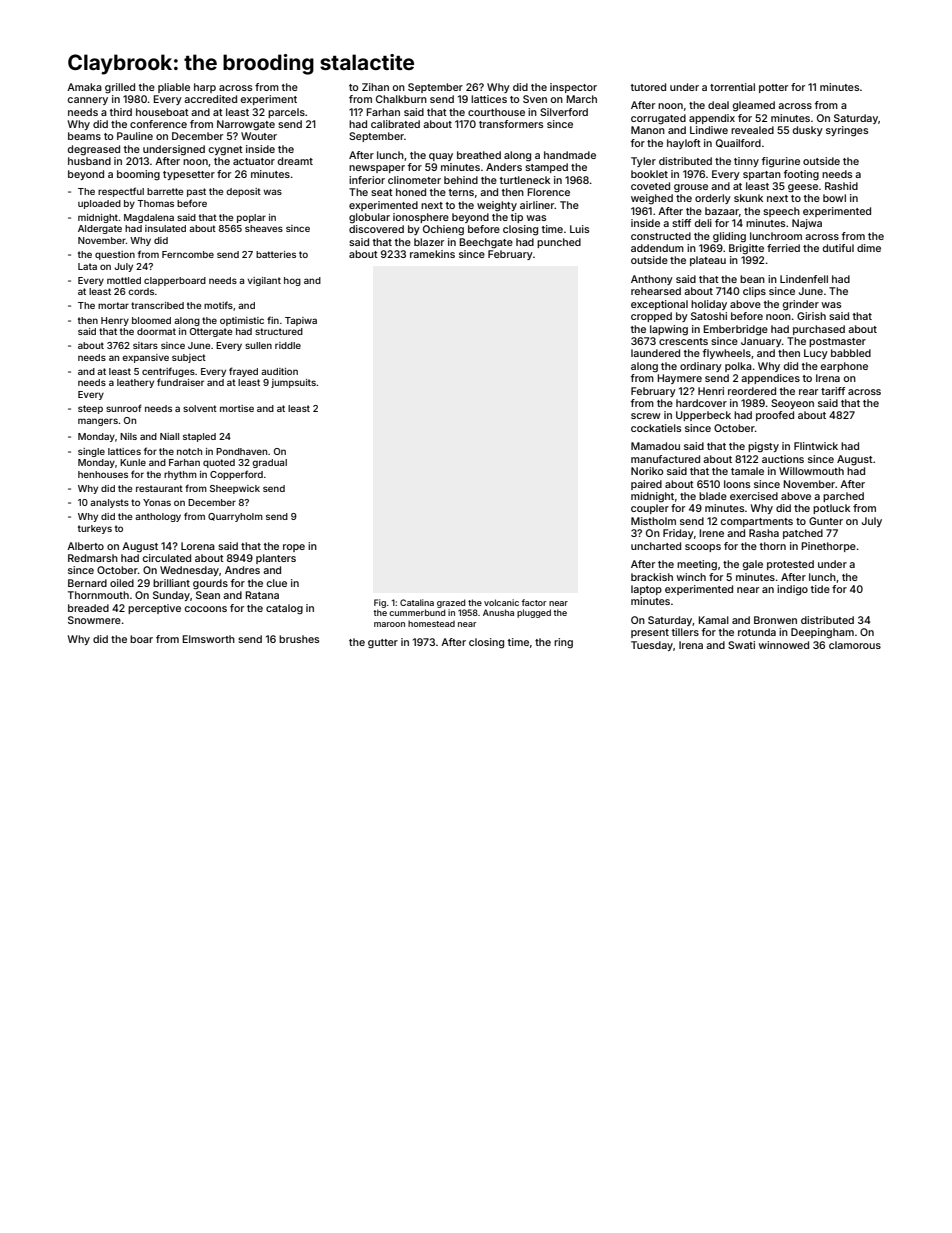 The image size is (952, 1233). What do you see at coordinates (259, 136) in the image?
I see `Wouter` at bounding box center [259, 136].
